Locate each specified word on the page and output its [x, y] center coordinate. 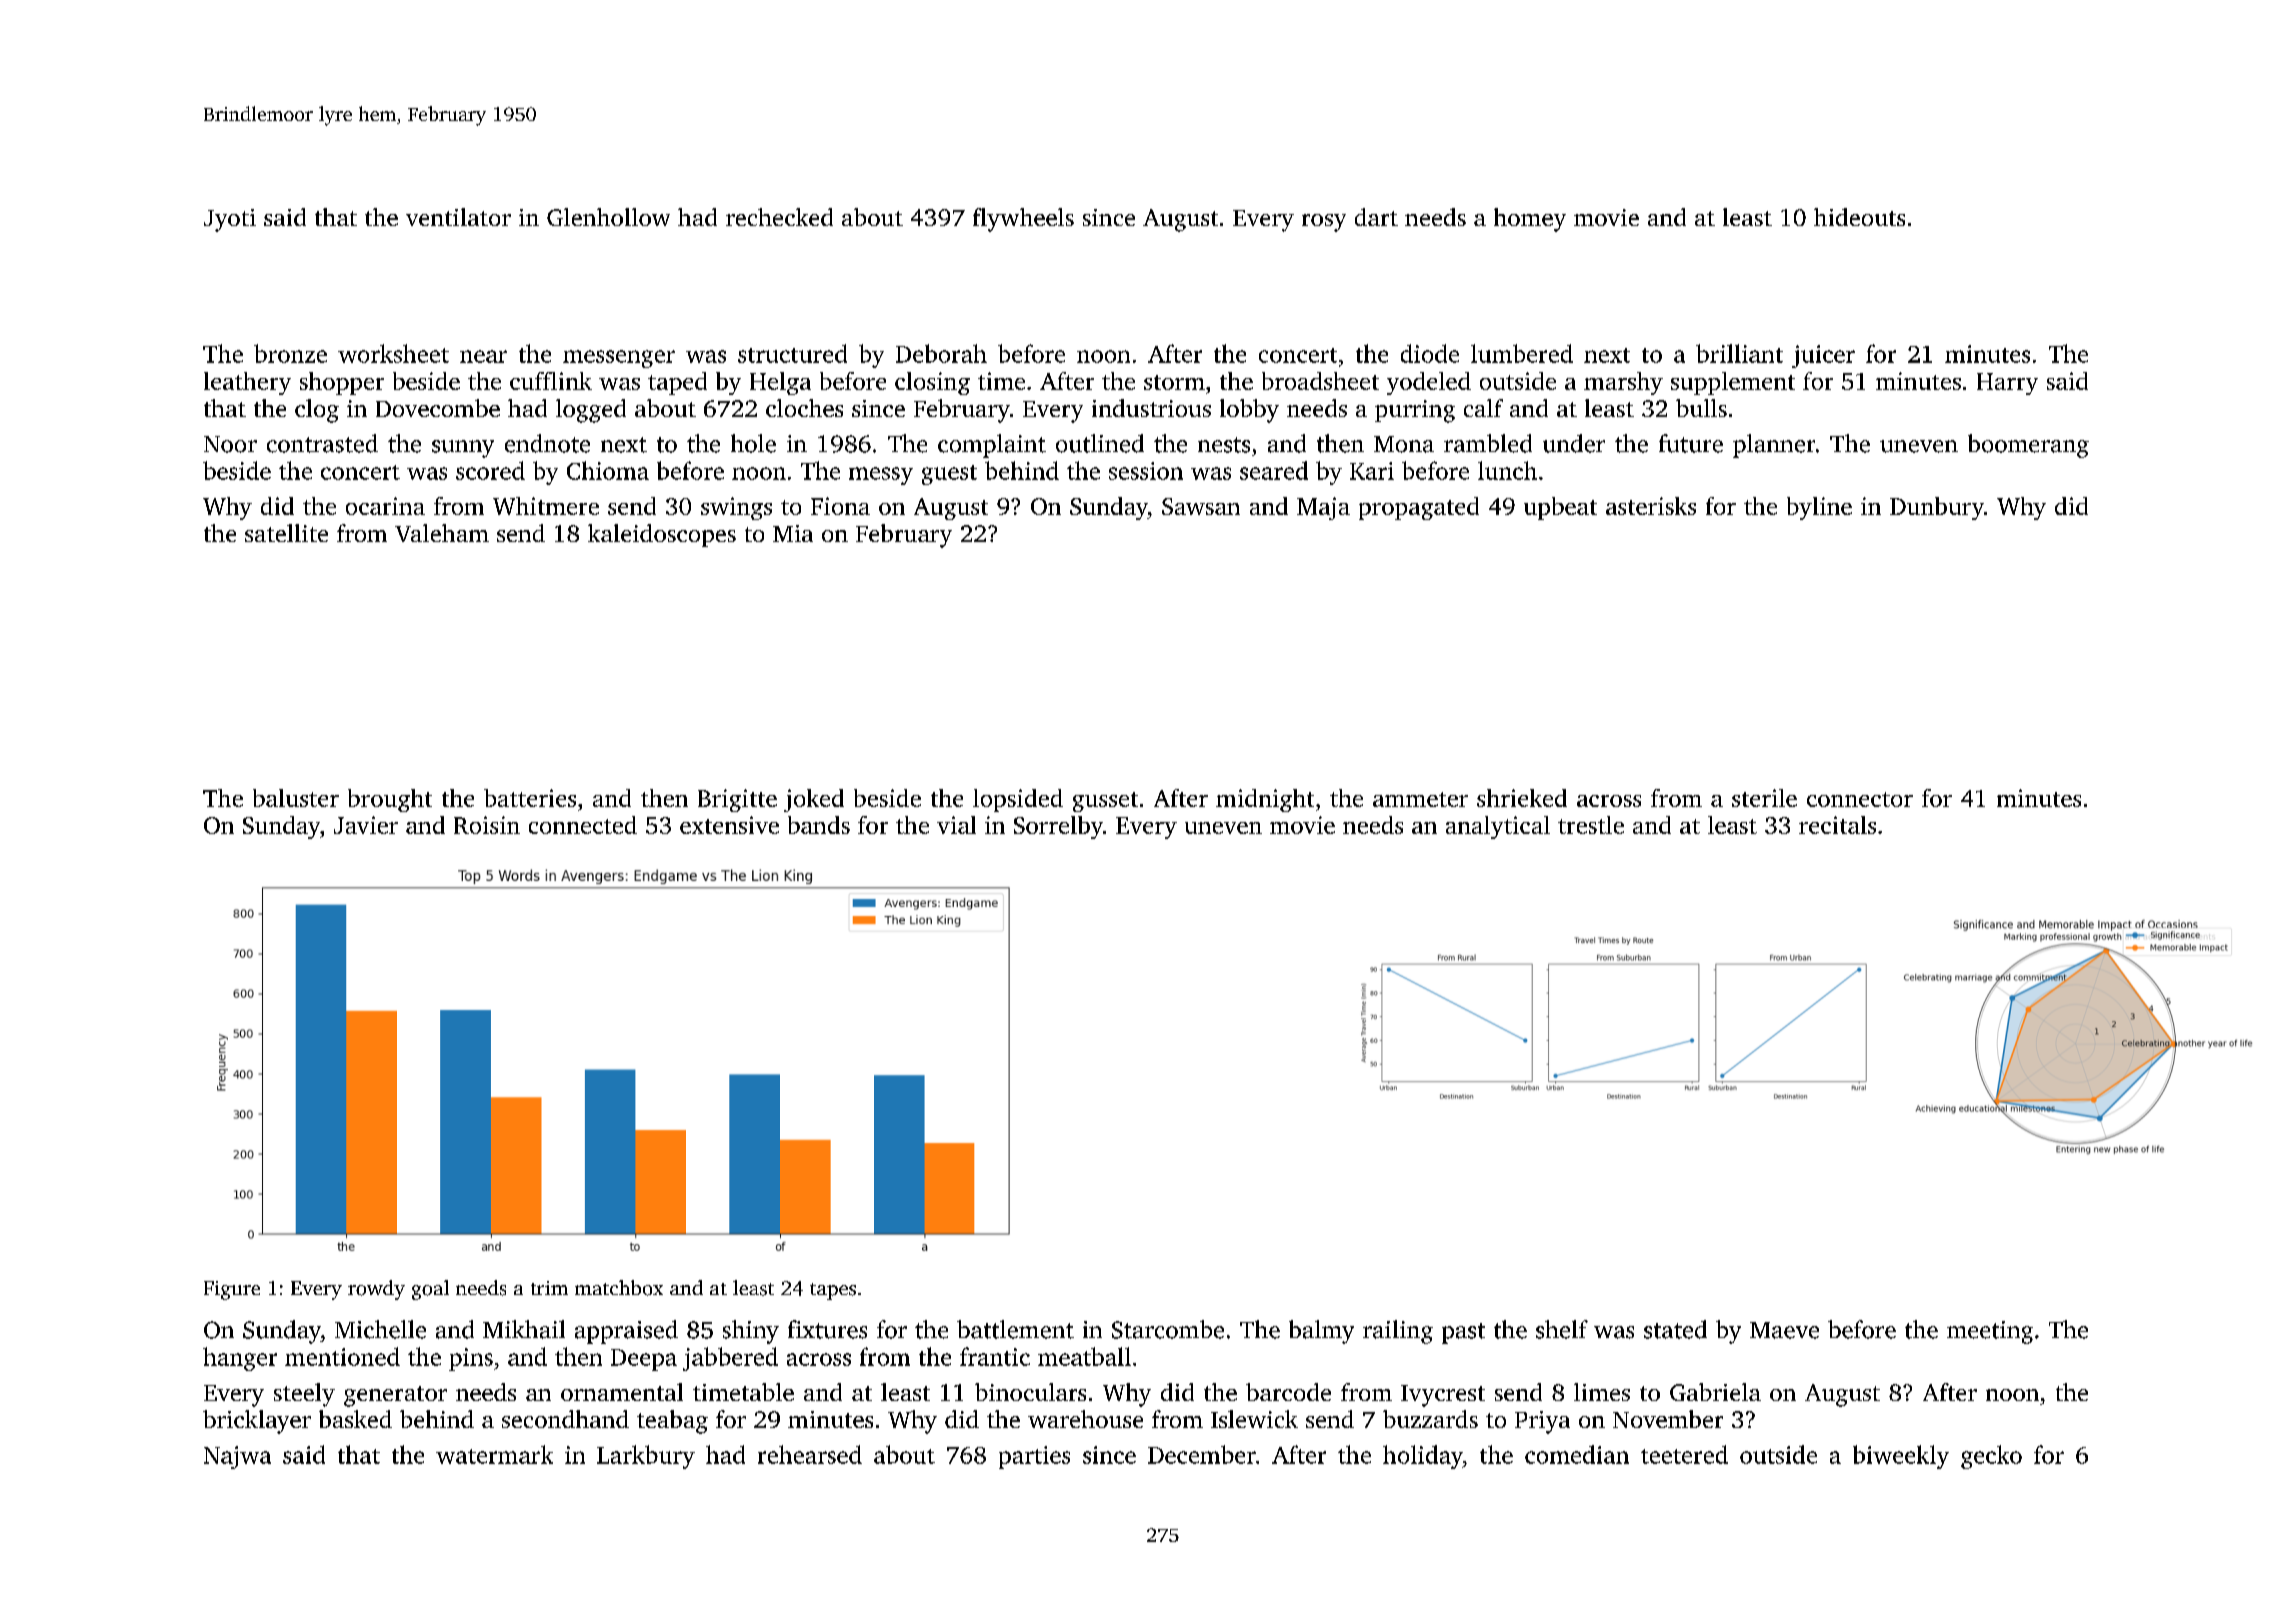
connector [1860, 799]
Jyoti [230, 220]
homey [1530, 220]
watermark [494, 1454]
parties [1034, 1457]
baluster [296, 798]
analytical [1498, 827]
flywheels [1023, 220]
